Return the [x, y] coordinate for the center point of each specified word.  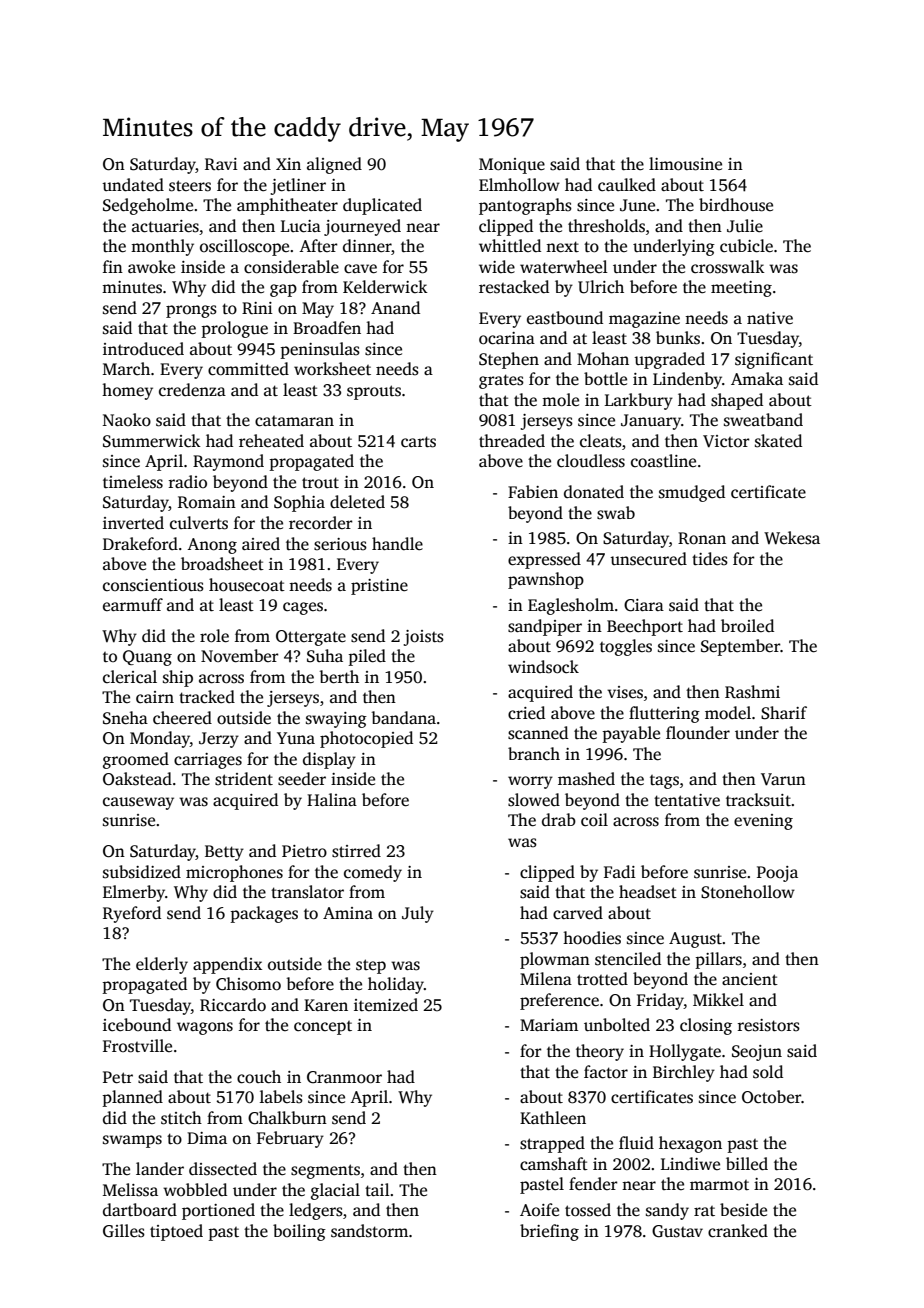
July [418, 914]
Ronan [702, 538]
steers [190, 186]
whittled [510, 245]
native [770, 318]
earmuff [133, 604]
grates [501, 381]
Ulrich [601, 287]
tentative [687, 800]
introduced [143, 349]
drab [559, 819]
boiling [299, 1232]
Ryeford [132, 914]
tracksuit [758, 800]
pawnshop [546, 580]
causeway [138, 803]
